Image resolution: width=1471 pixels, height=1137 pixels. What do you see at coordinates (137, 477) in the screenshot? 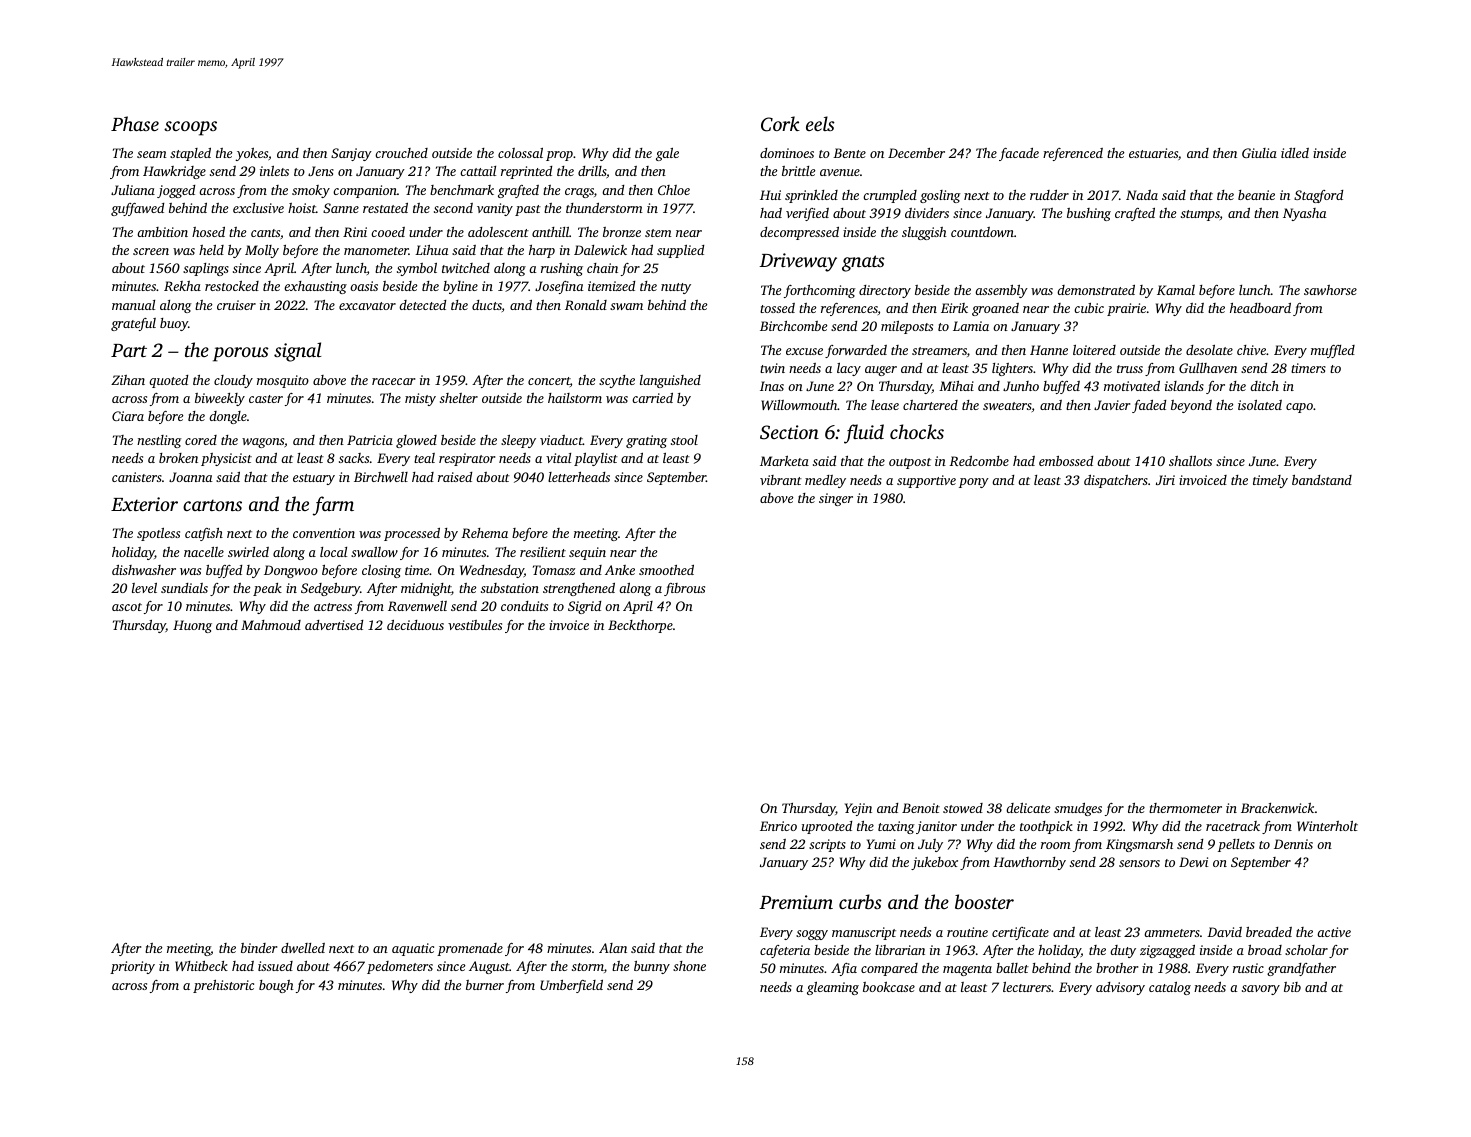
I see `canisters` at bounding box center [137, 477].
